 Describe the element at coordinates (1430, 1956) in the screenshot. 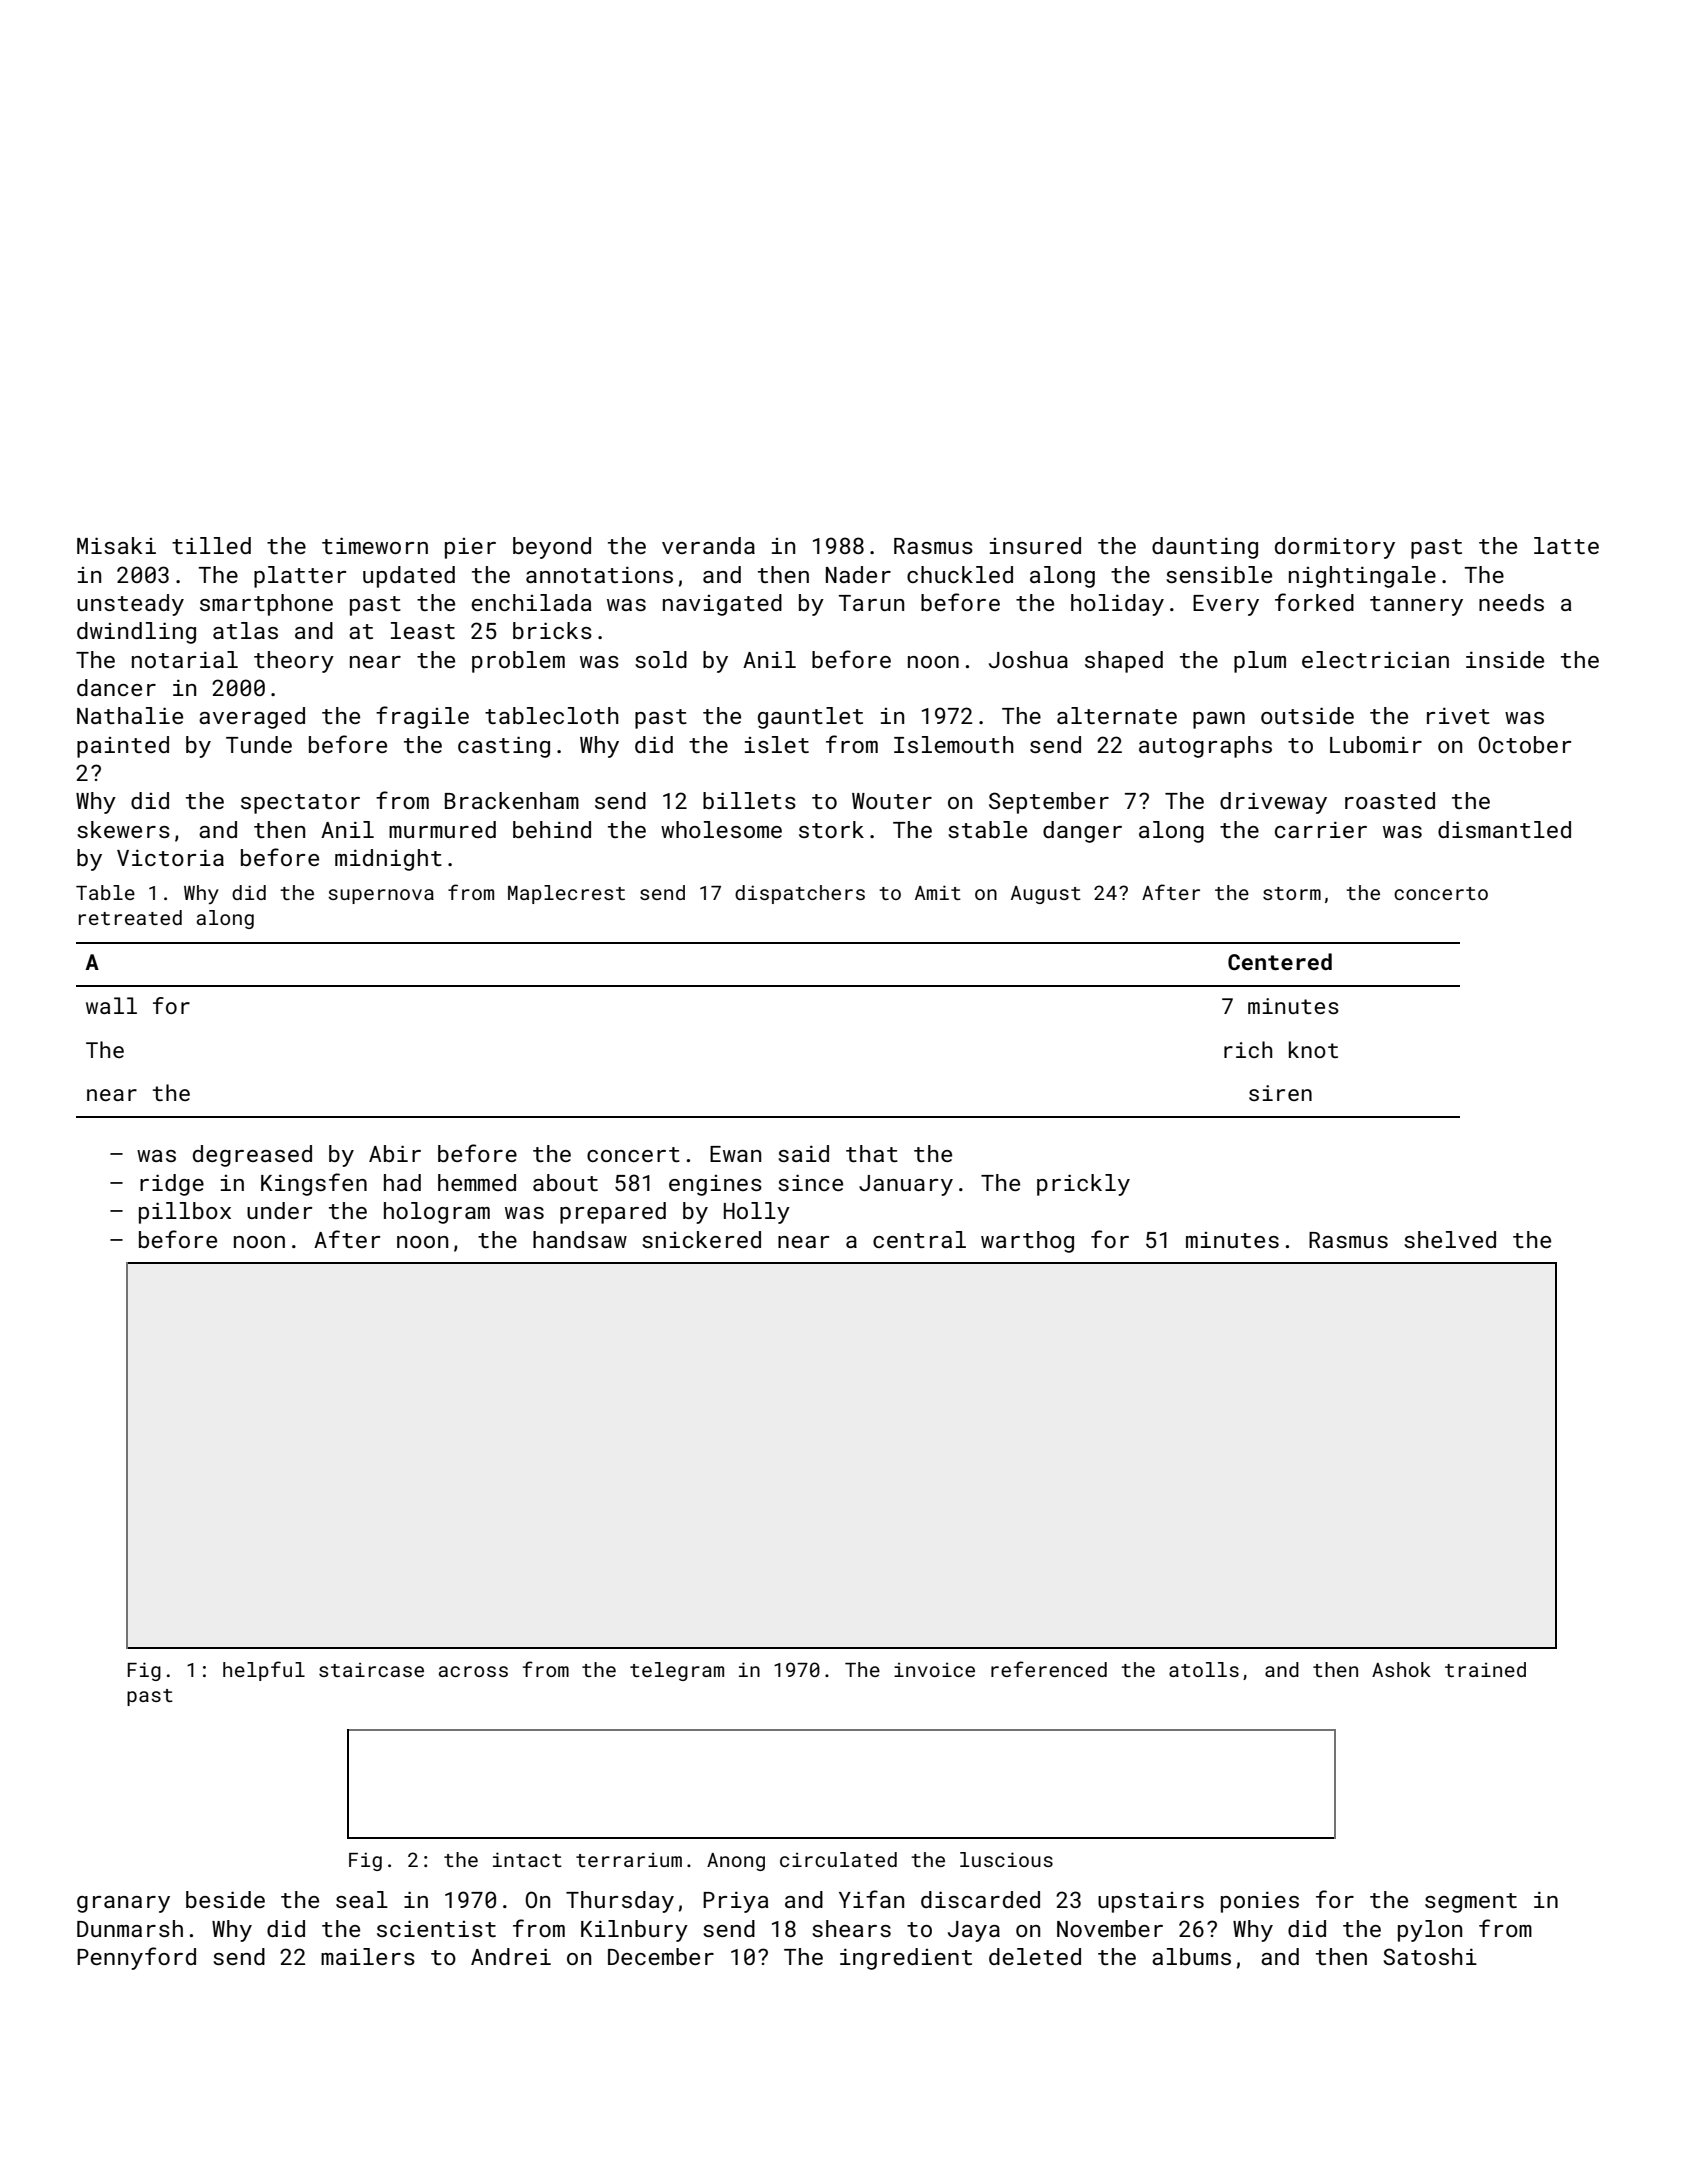

I see `Satoshi` at that location.
